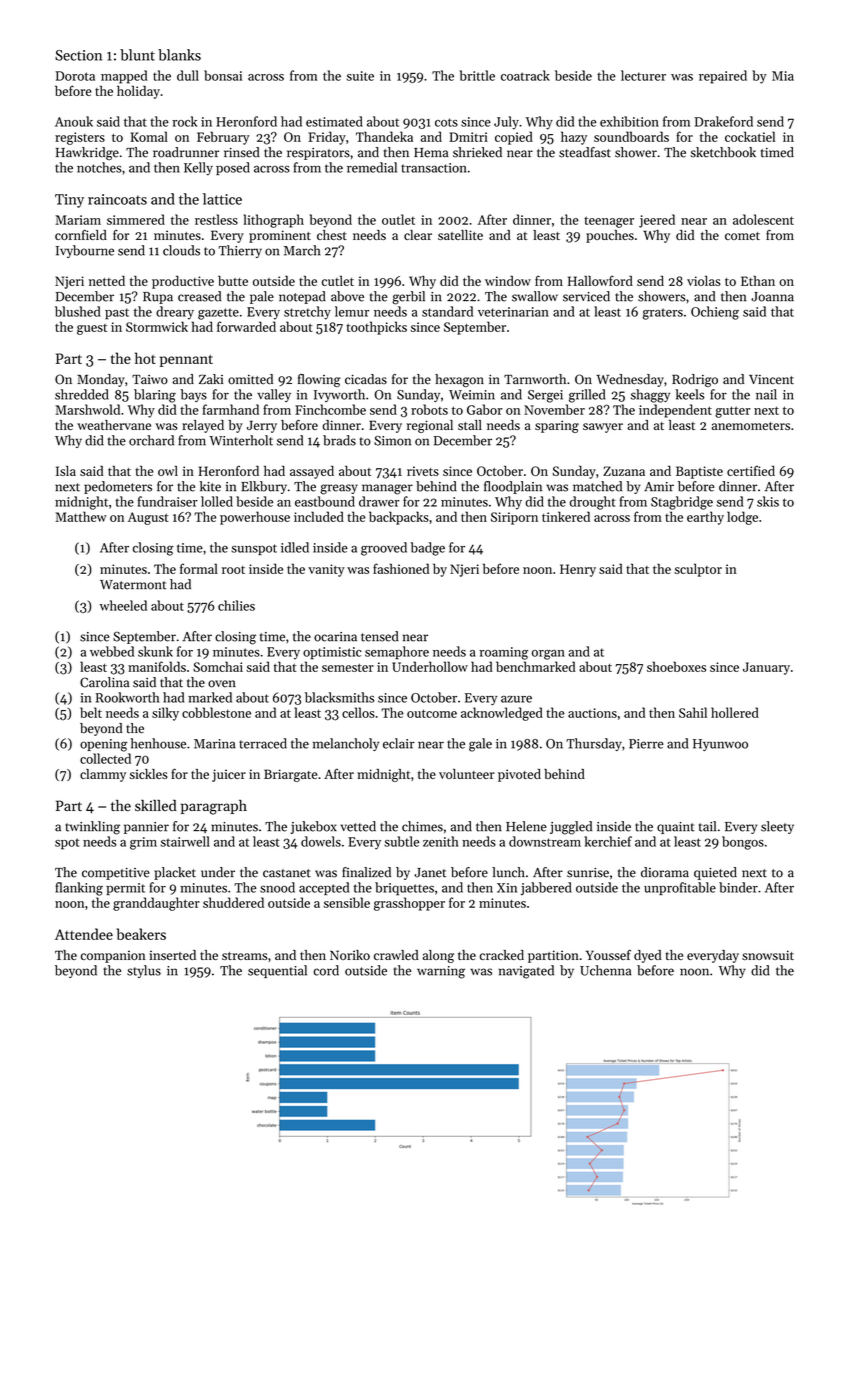 The height and width of the document is (1400, 849). Describe the element at coordinates (334, 121) in the document. I see `estimated` at that location.
